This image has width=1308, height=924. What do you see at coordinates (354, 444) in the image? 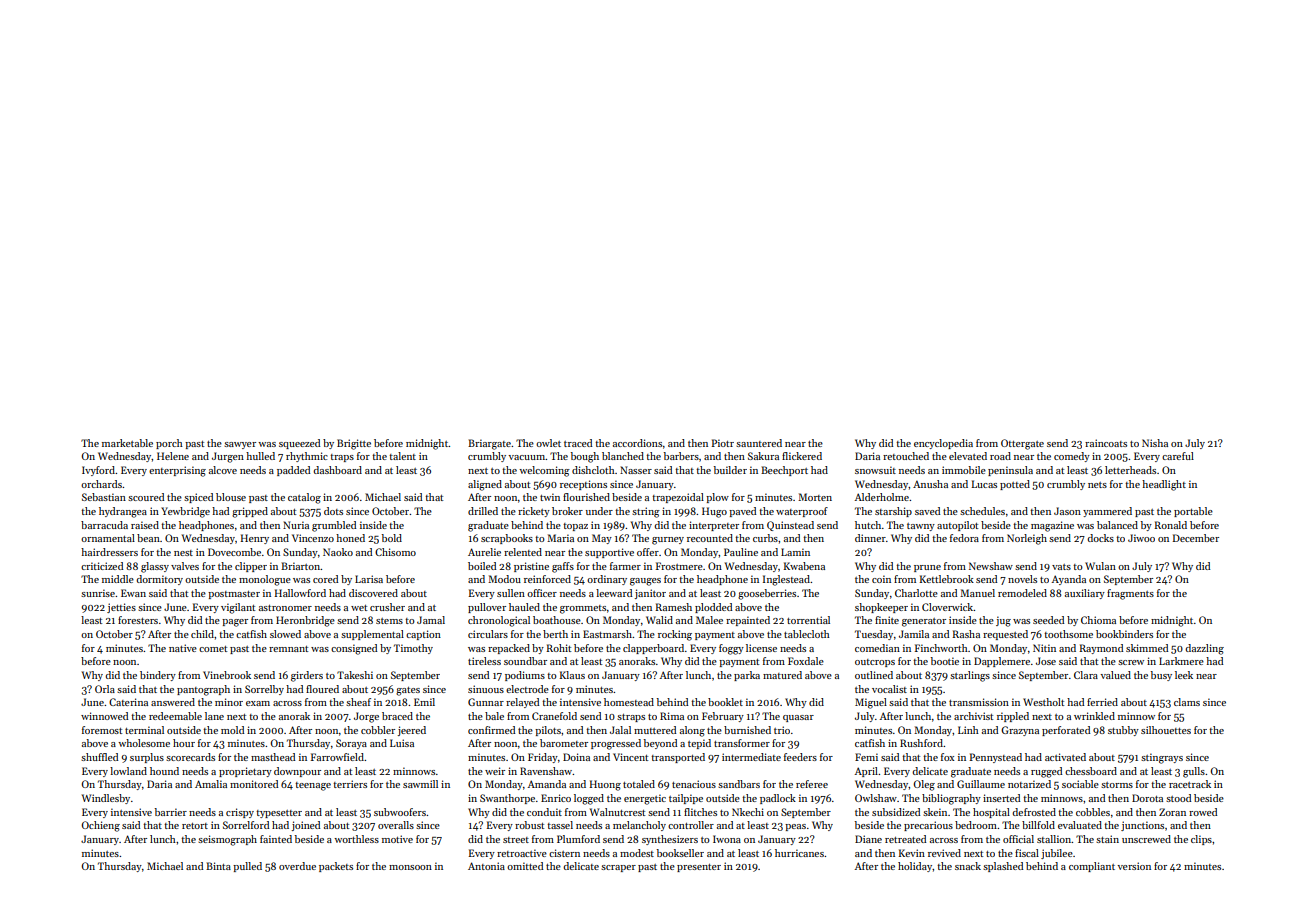
I see `Brigitte` at bounding box center [354, 444].
